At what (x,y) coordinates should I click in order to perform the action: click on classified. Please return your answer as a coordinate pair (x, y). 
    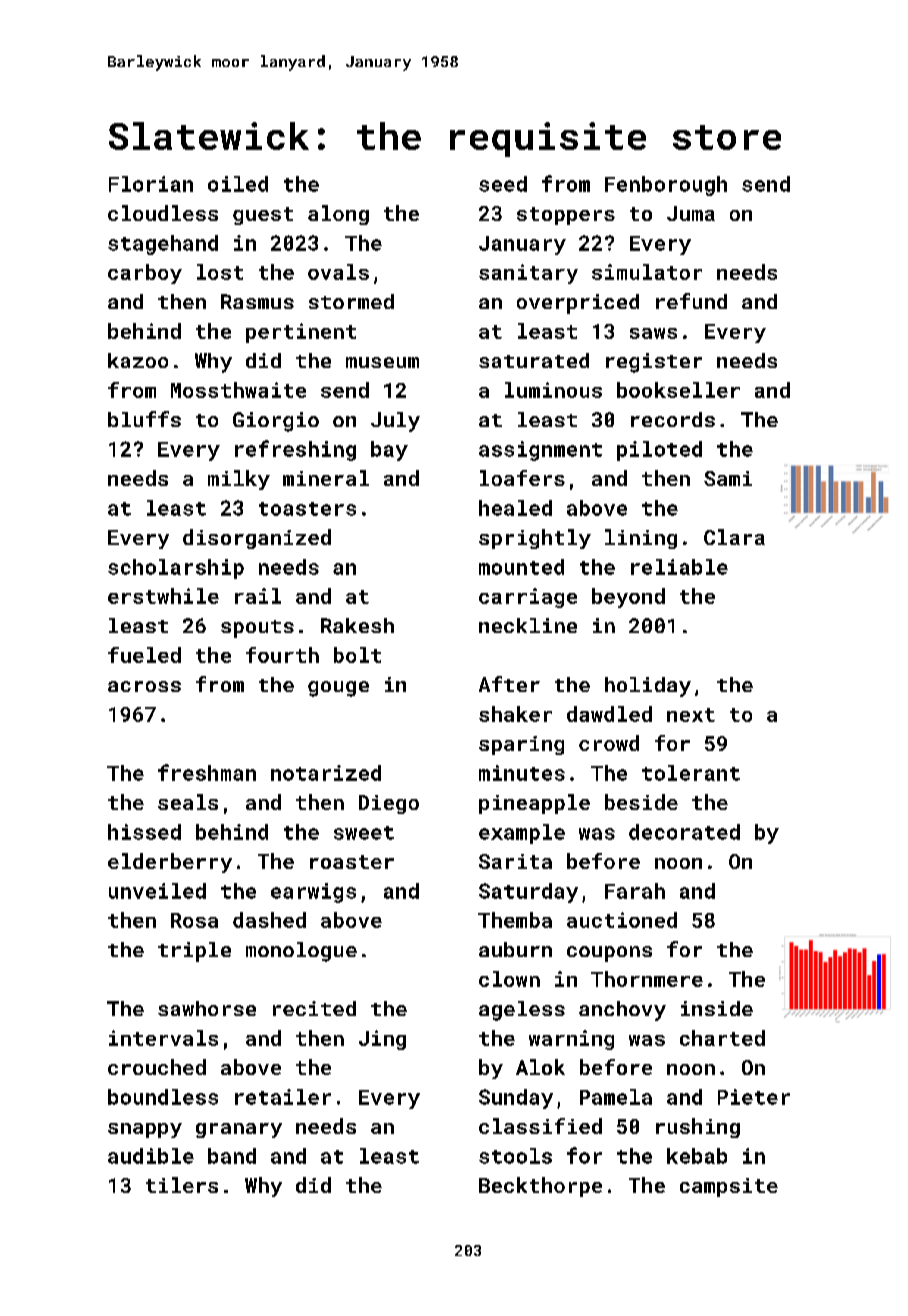
    Looking at the image, I should click on (540, 1126).
